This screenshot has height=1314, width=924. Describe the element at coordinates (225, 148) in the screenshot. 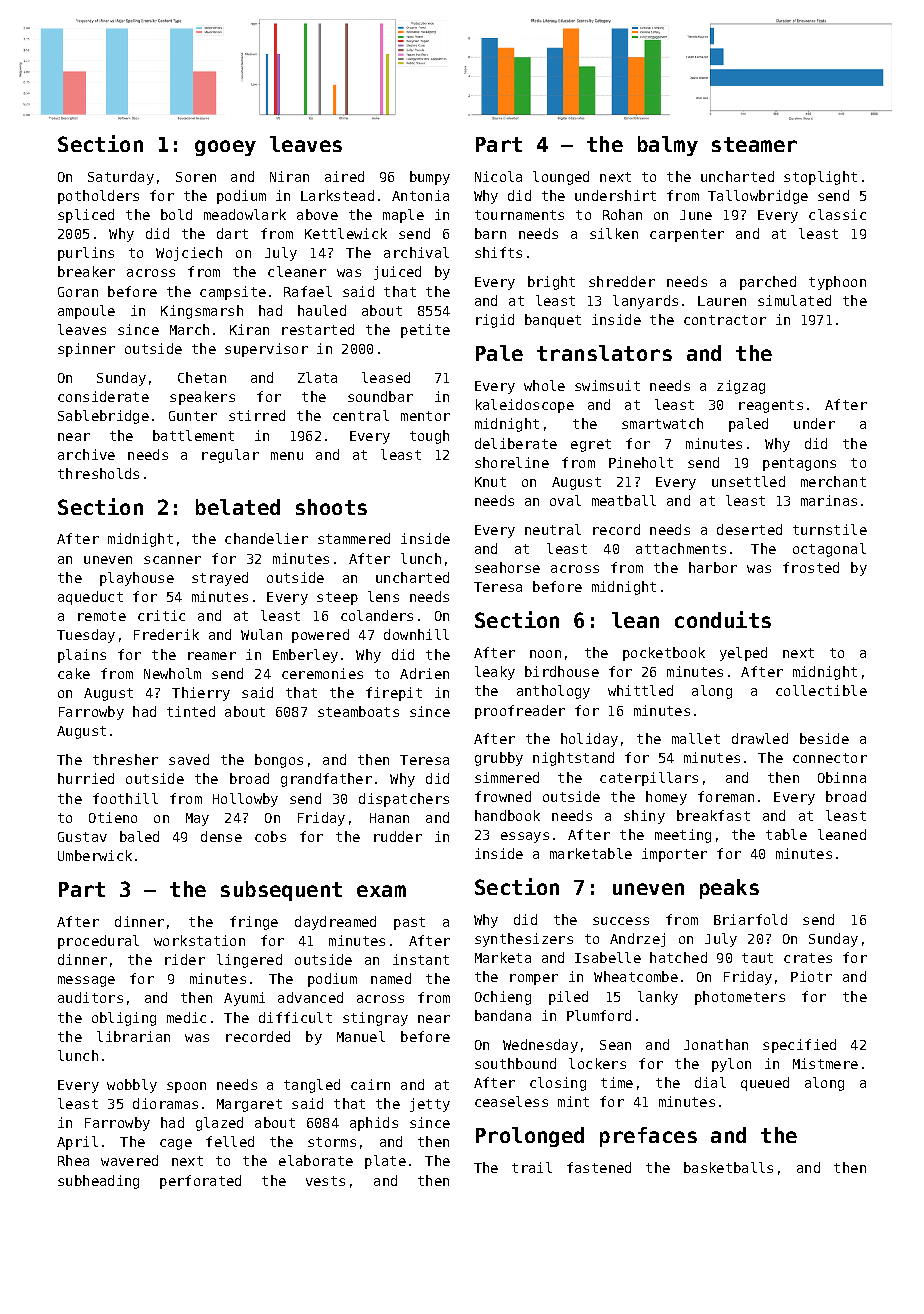

I see `gooey` at that location.
